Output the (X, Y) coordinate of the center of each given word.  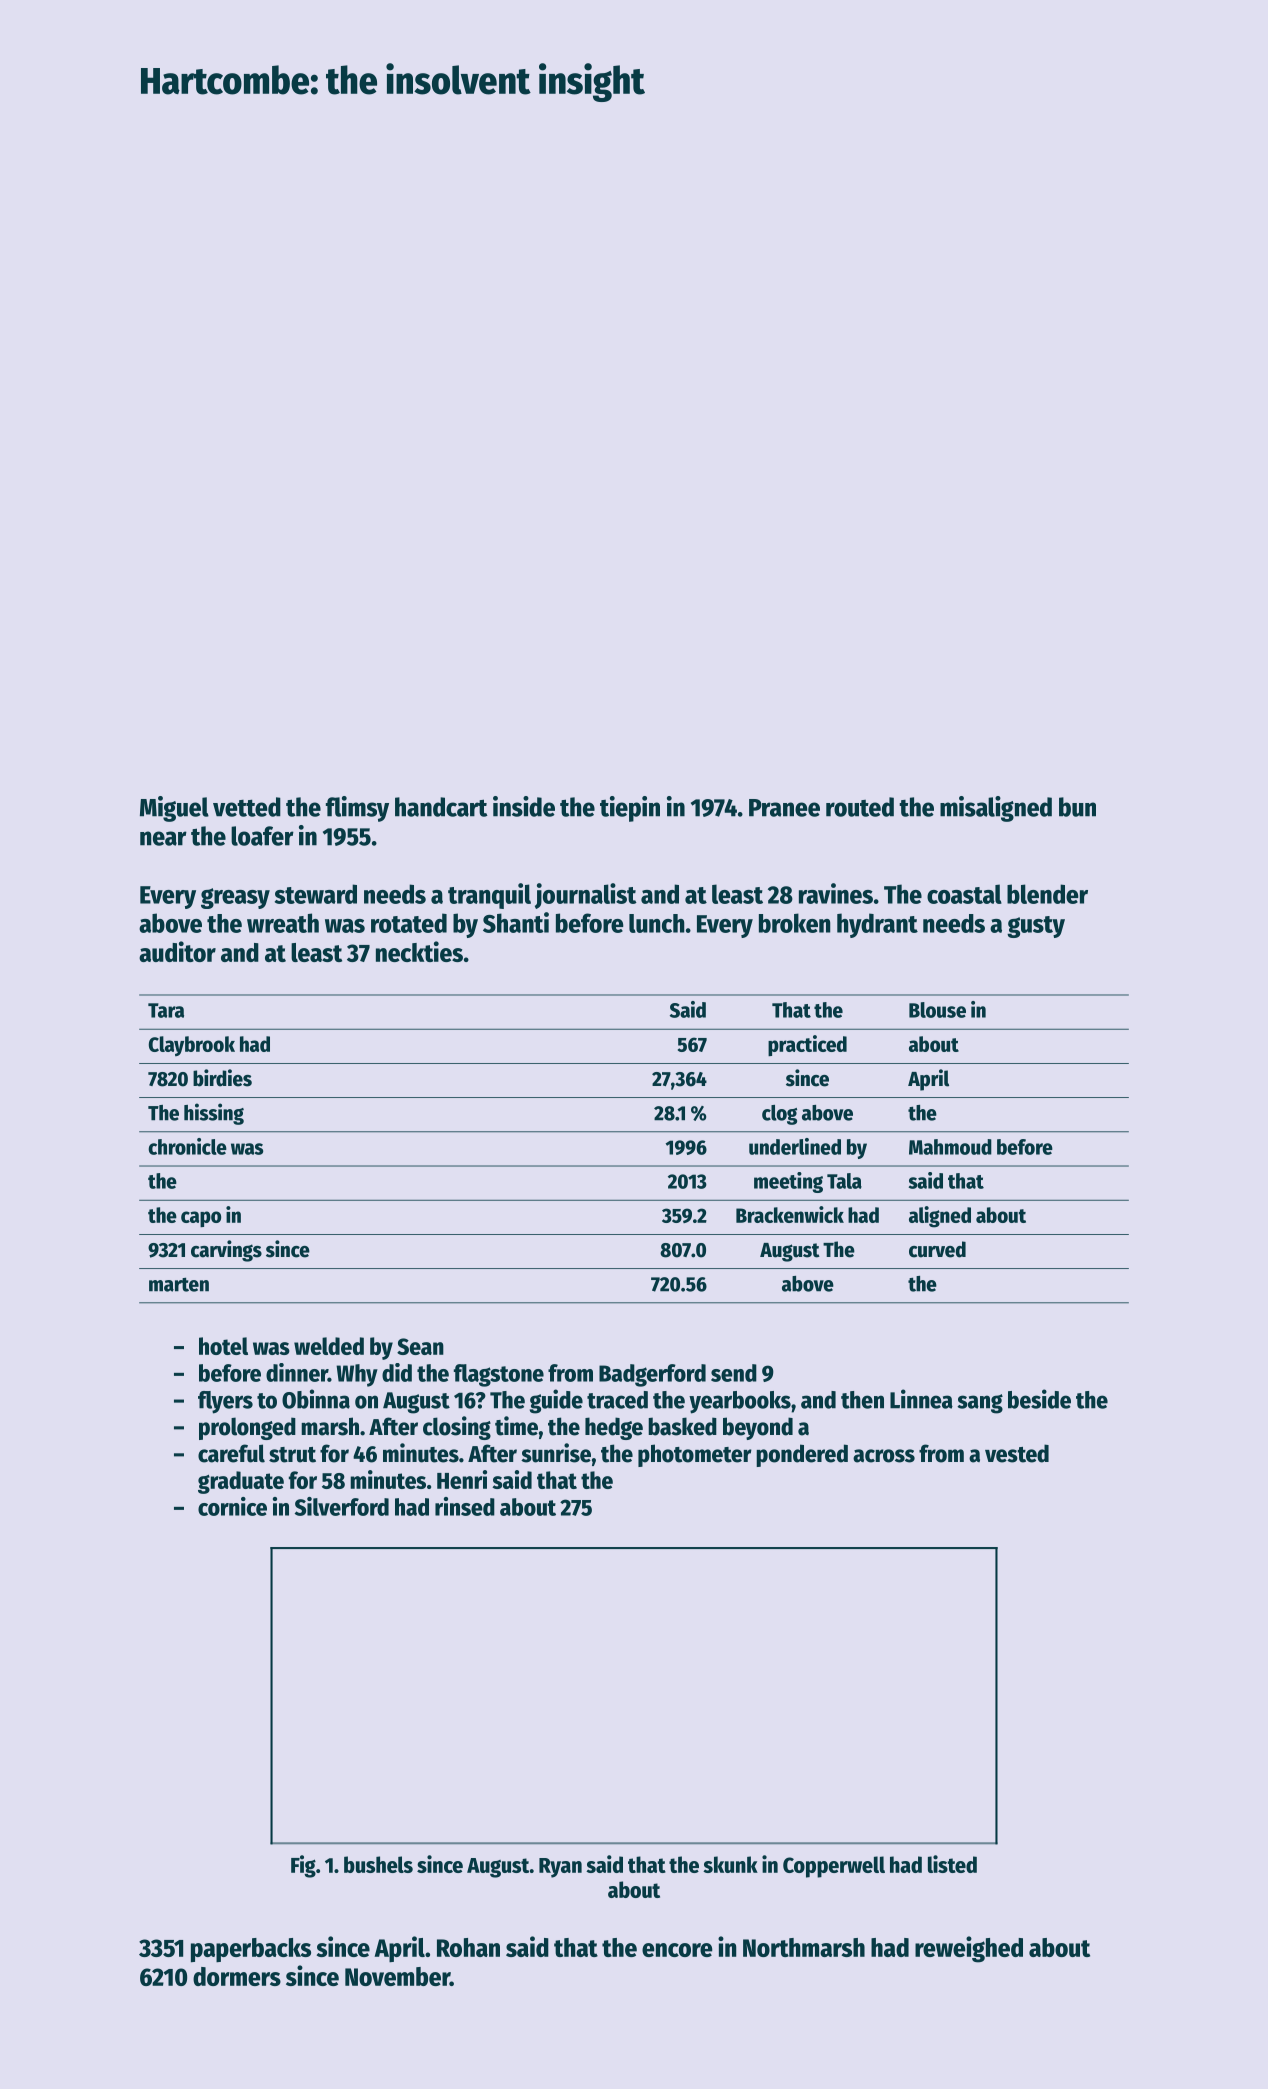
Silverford (342, 1506)
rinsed (465, 1506)
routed (860, 807)
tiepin (630, 809)
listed (952, 1864)
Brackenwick (790, 1214)
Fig (303, 1866)
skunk (730, 1864)
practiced (807, 1045)
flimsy (357, 809)
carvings (226, 1251)
